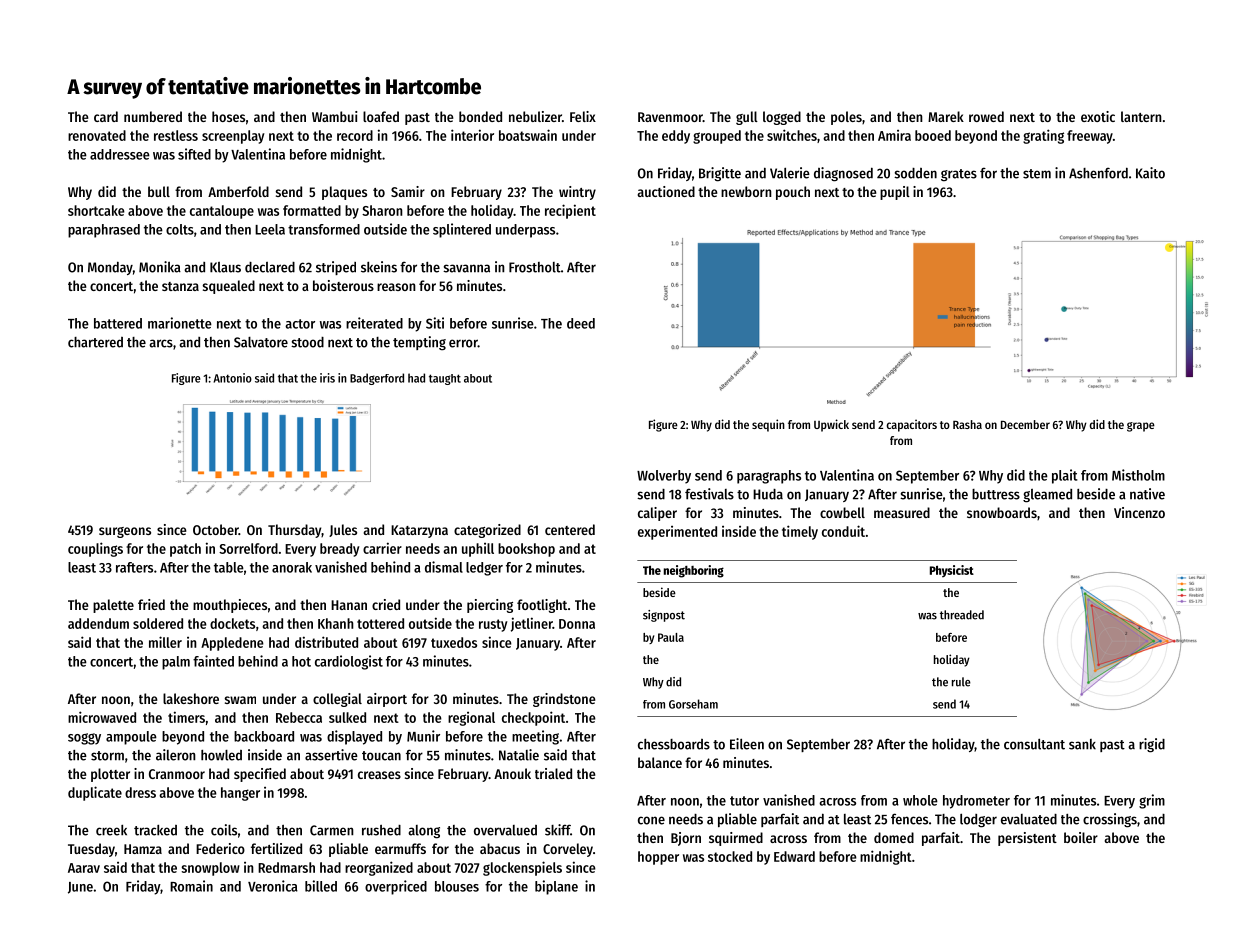 The width and height of the document is (1233, 952). Describe the element at coordinates (564, 700) in the document. I see `grindstone` at that location.
